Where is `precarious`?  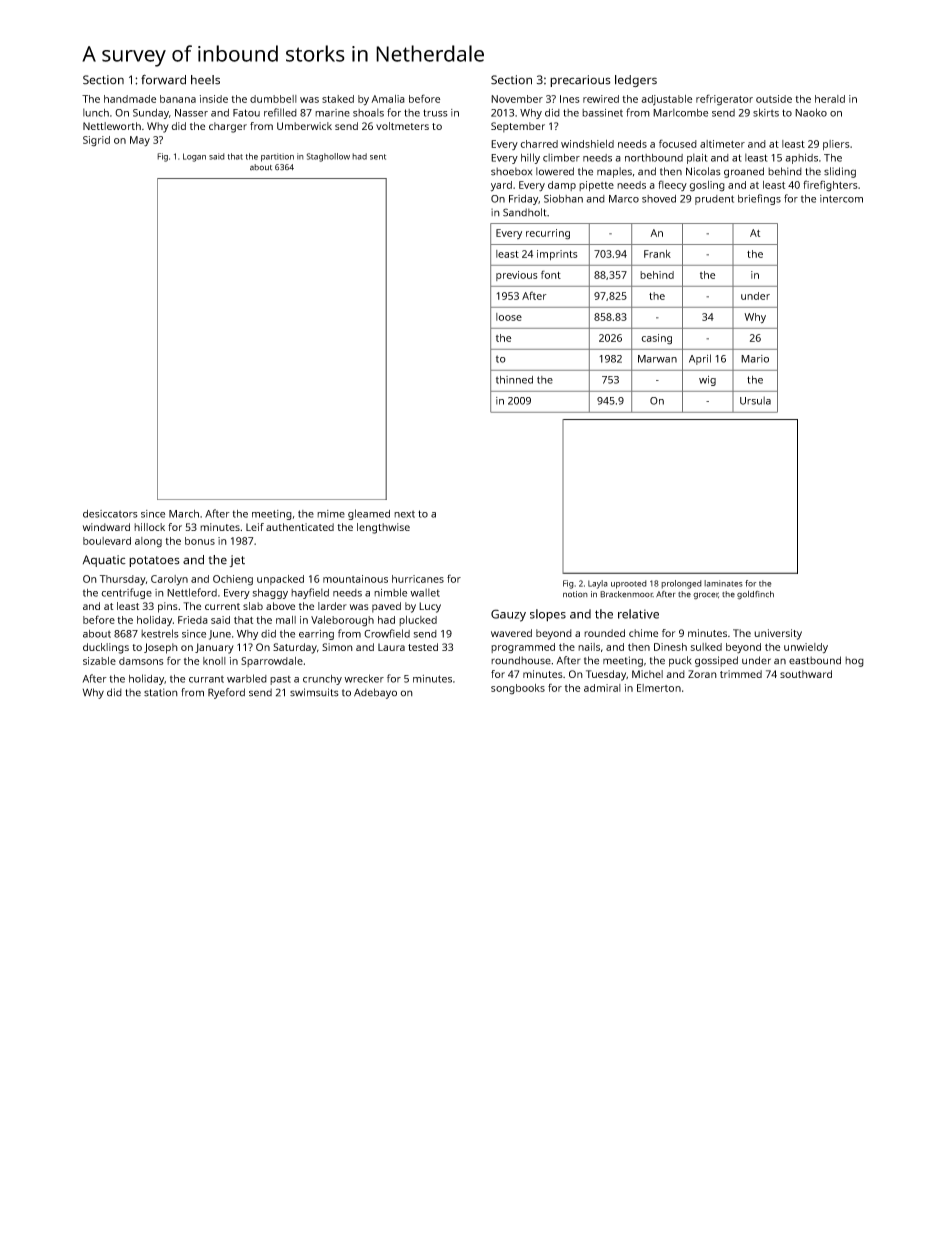 precarious is located at coordinates (580, 81).
